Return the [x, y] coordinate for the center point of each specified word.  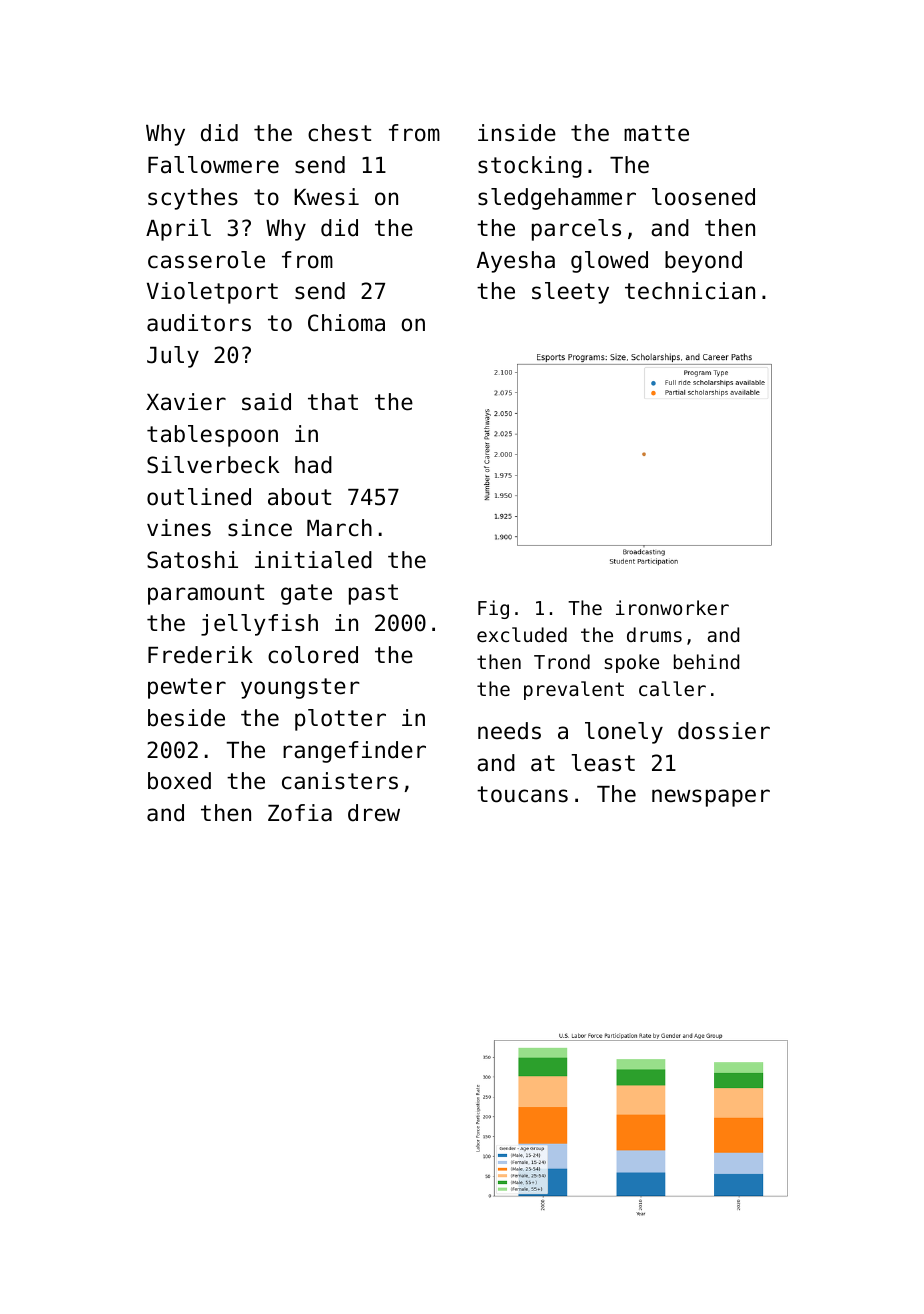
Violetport [212, 293]
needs [509, 731]
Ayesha [516, 262]
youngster [300, 688]
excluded [522, 634]
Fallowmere [213, 165]
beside [186, 718]
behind [706, 661]
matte [656, 133]
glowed [609, 262]
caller [672, 688]
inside [517, 133]
